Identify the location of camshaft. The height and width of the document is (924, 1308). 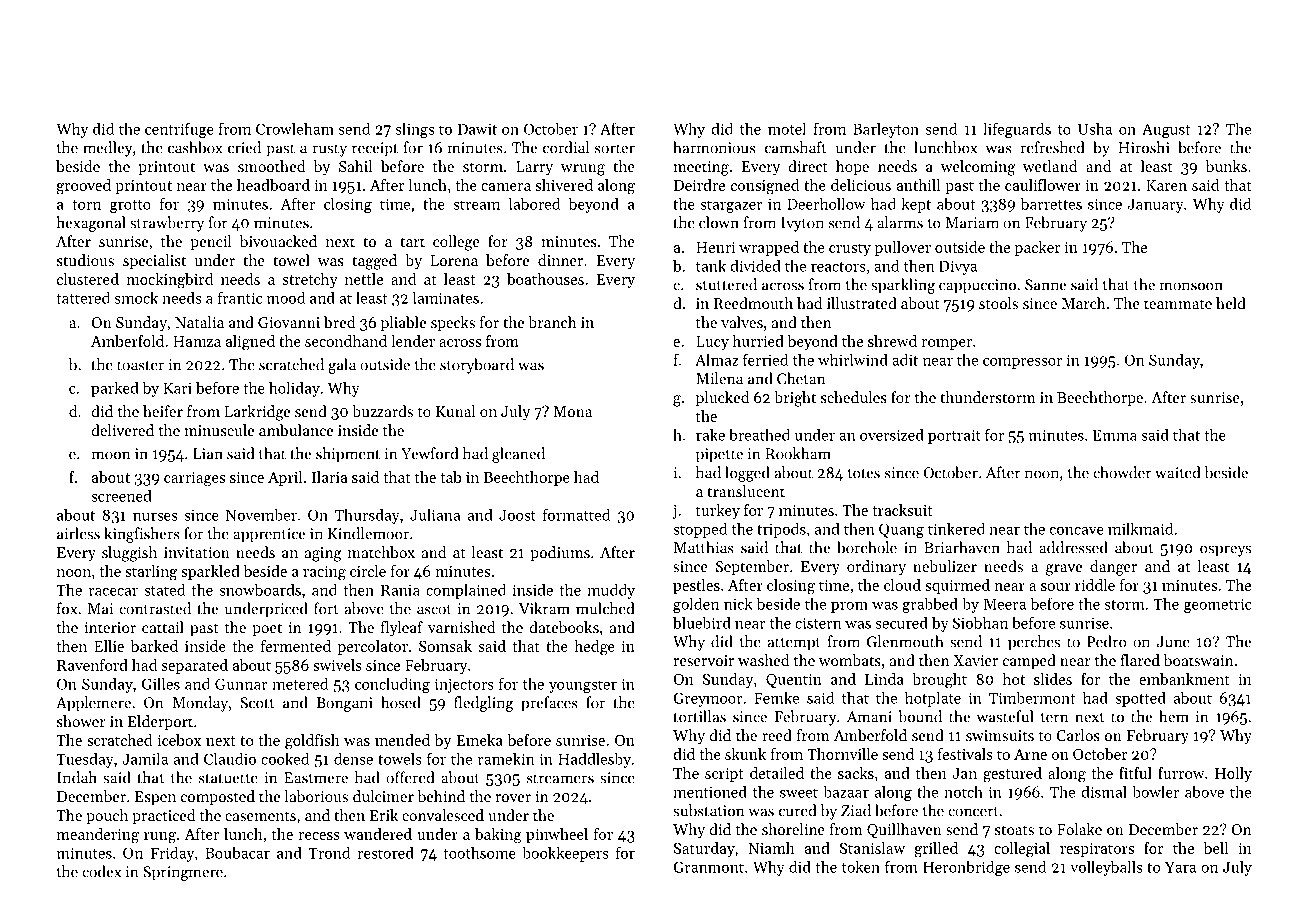
(795, 147).
